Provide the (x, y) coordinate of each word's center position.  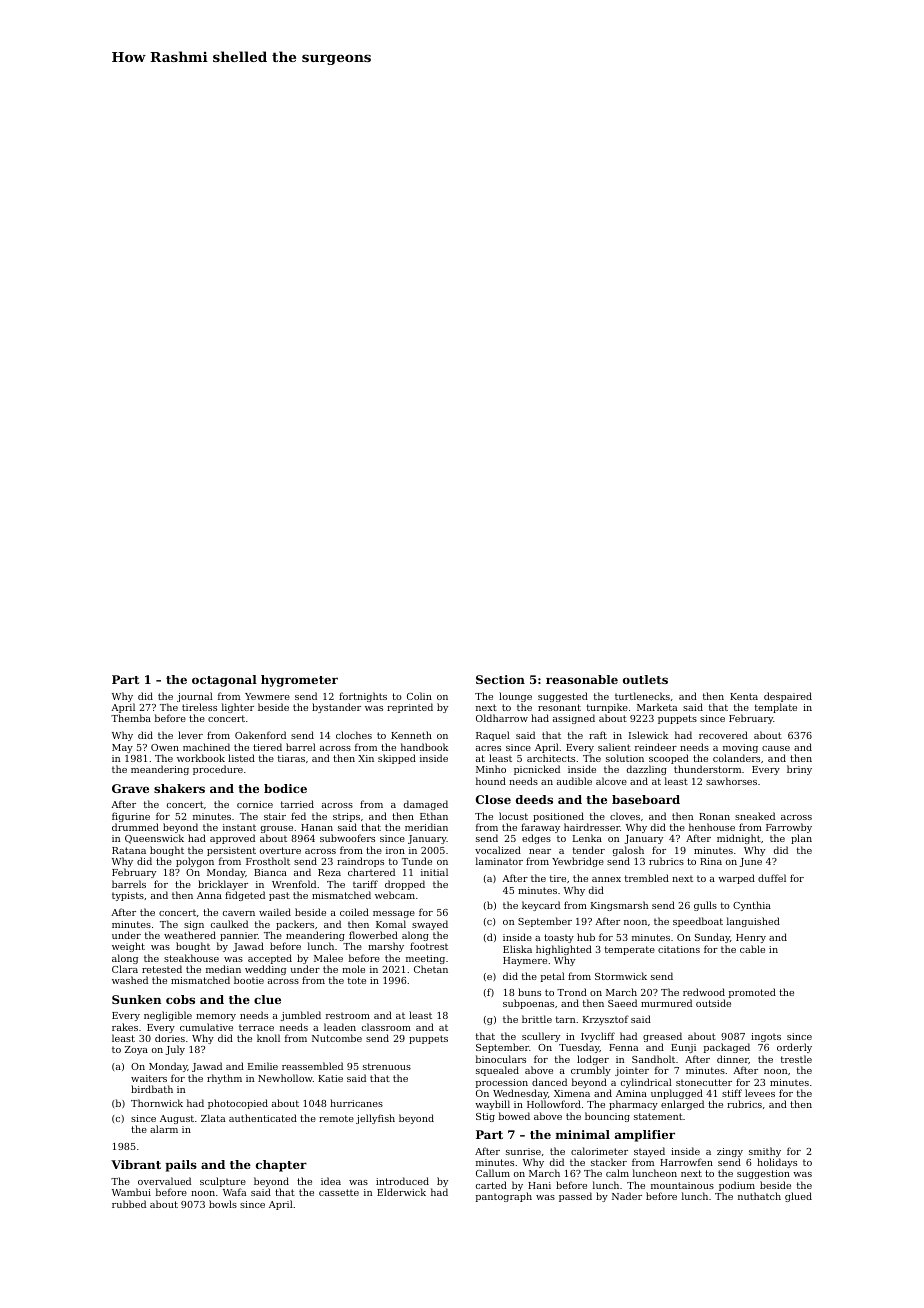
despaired (788, 697)
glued (798, 1197)
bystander (336, 708)
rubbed (129, 1204)
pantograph (504, 1197)
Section (500, 679)
